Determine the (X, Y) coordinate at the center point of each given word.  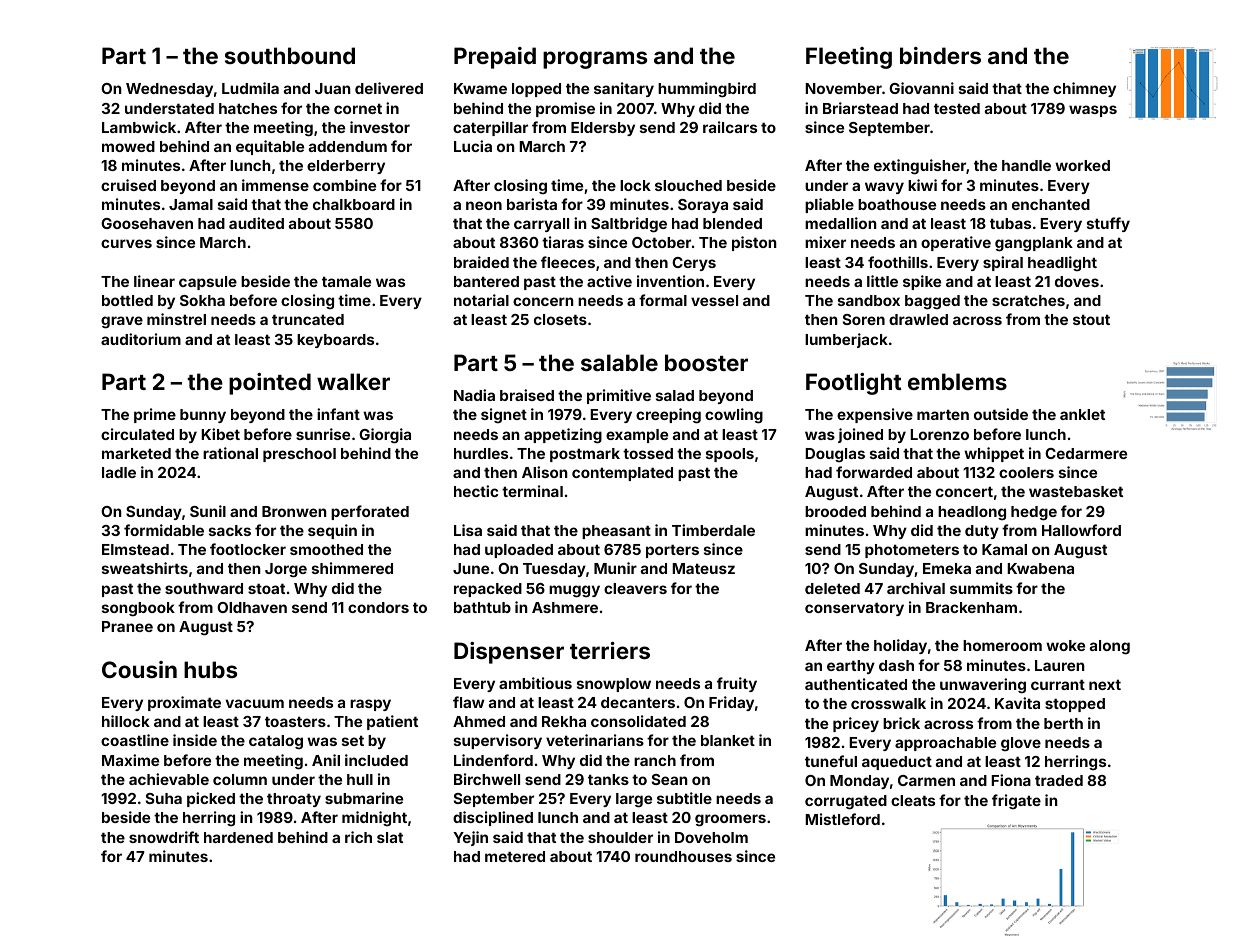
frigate (1016, 802)
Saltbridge (629, 225)
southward (204, 588)
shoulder (620, 837)
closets (560, 319)
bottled (127, 300)
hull (360, 779)
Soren (864, 319)
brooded (835, 511)
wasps (1093, 111)
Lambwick (139, 127)
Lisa (468, 530)
